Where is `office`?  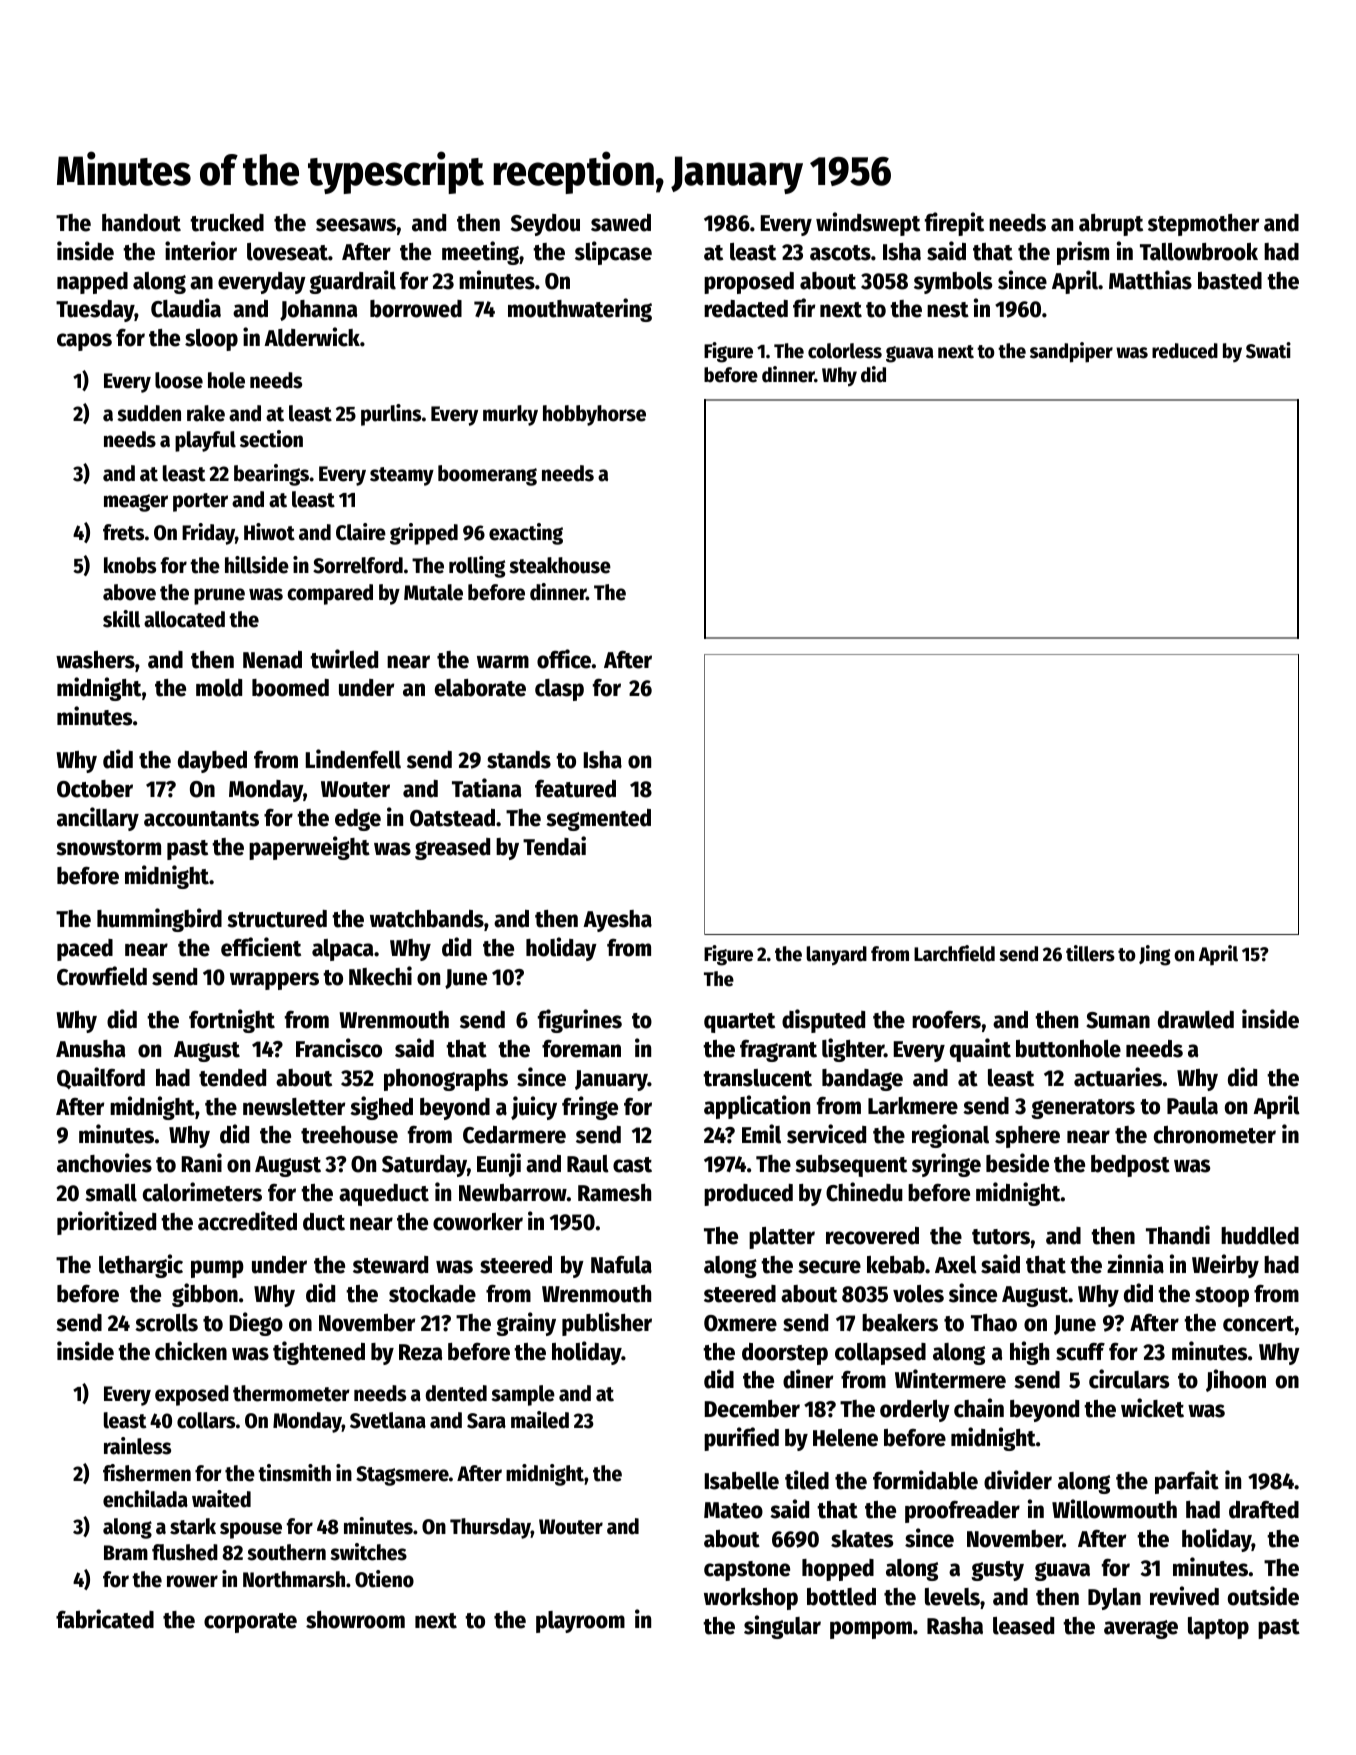 office is located at coordinates (564, 659).
